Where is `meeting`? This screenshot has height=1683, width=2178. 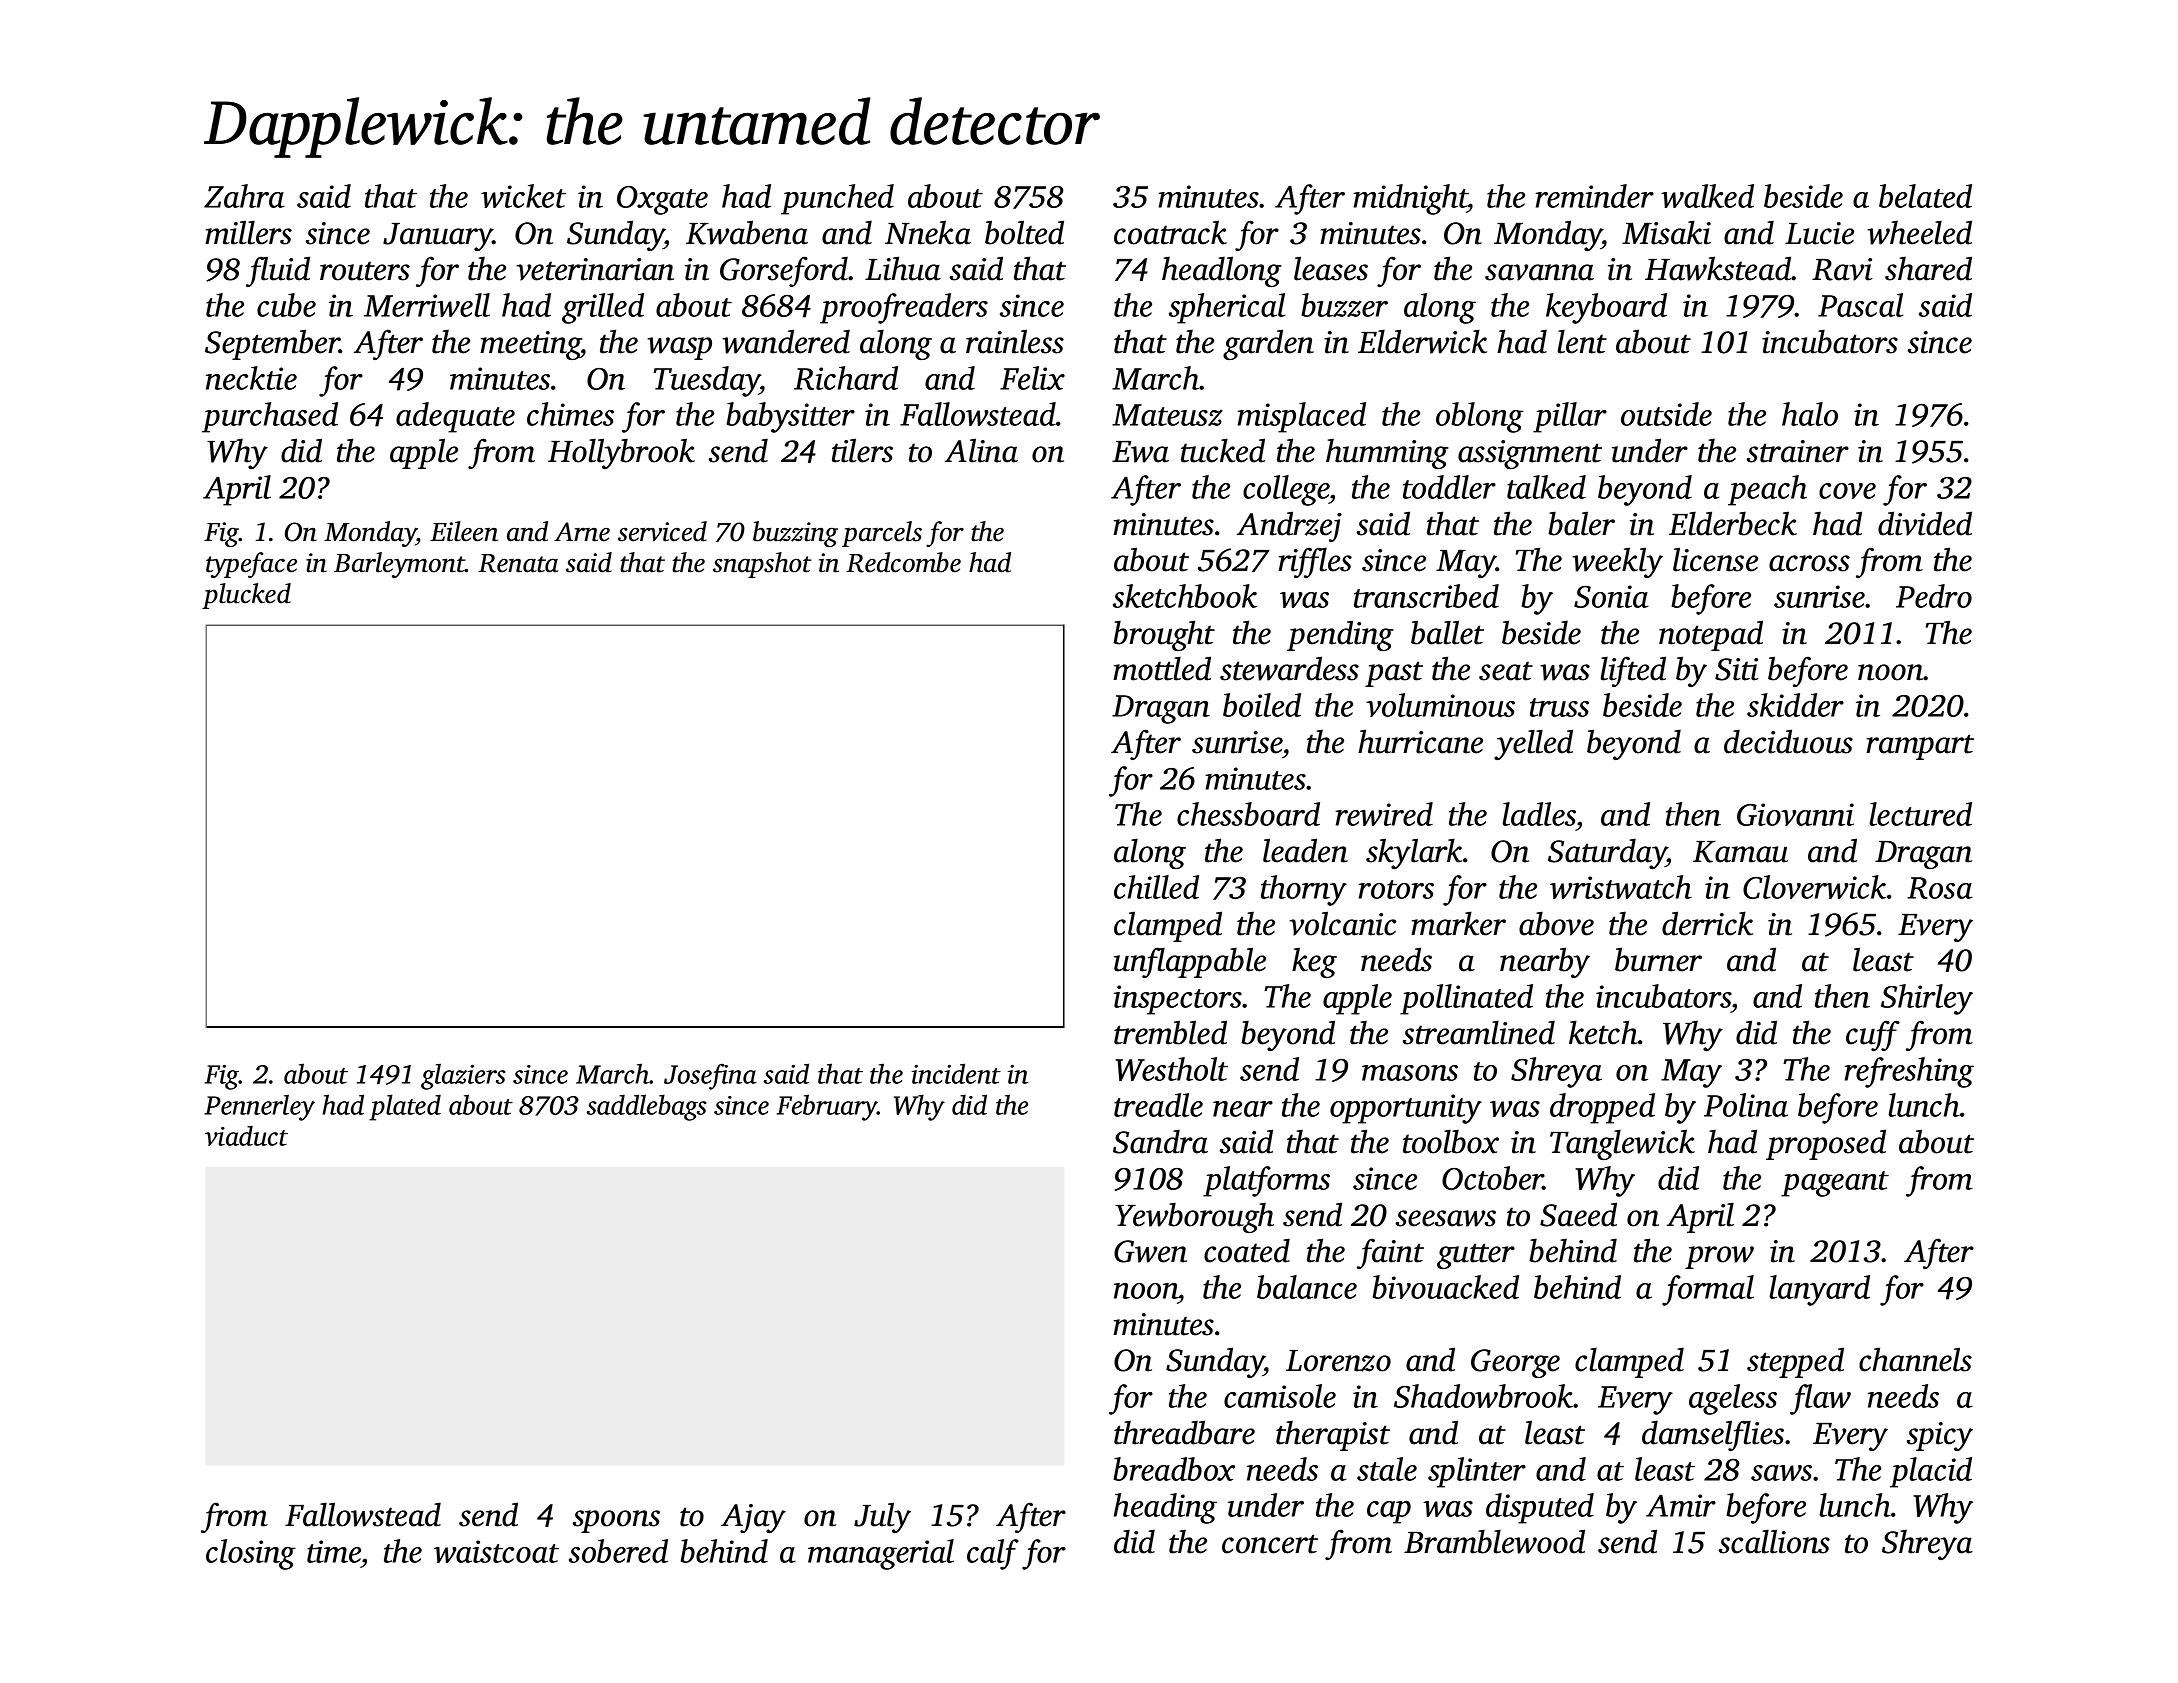
meeting is located at coordinates (530, 345).
